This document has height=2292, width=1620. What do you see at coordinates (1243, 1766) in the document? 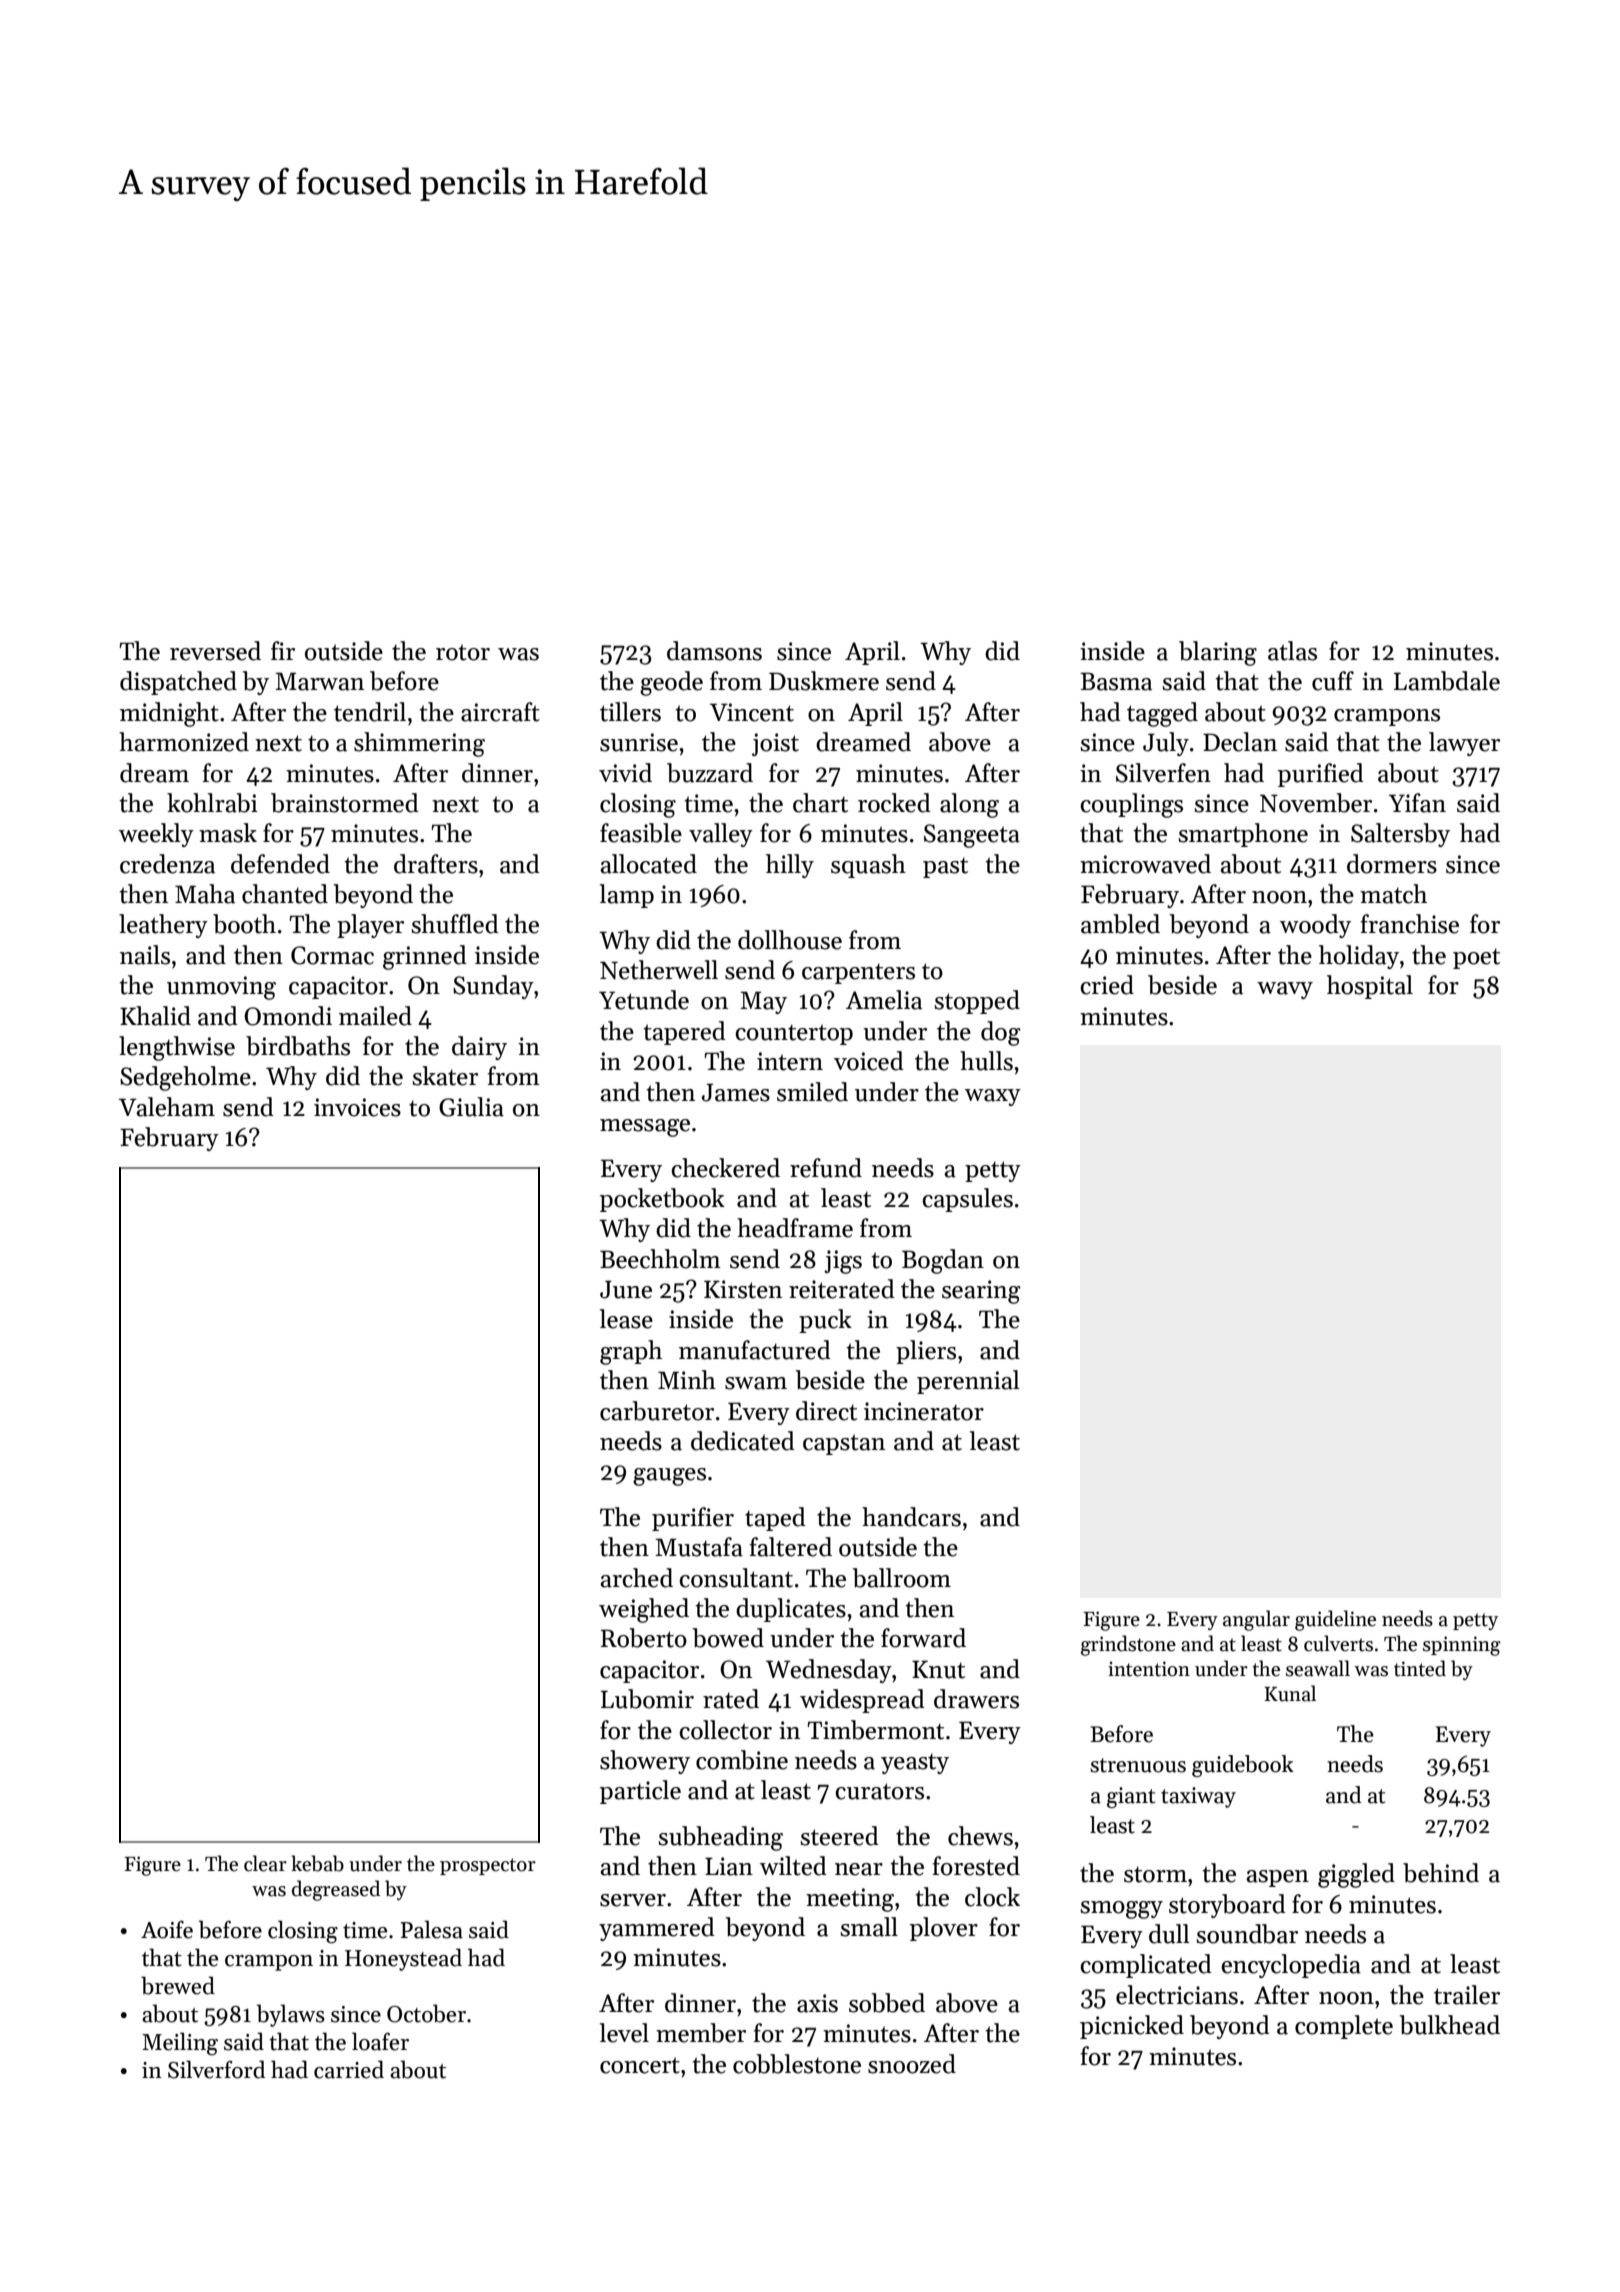
I see `guidebook` at bounding box center [1243, 1766].
